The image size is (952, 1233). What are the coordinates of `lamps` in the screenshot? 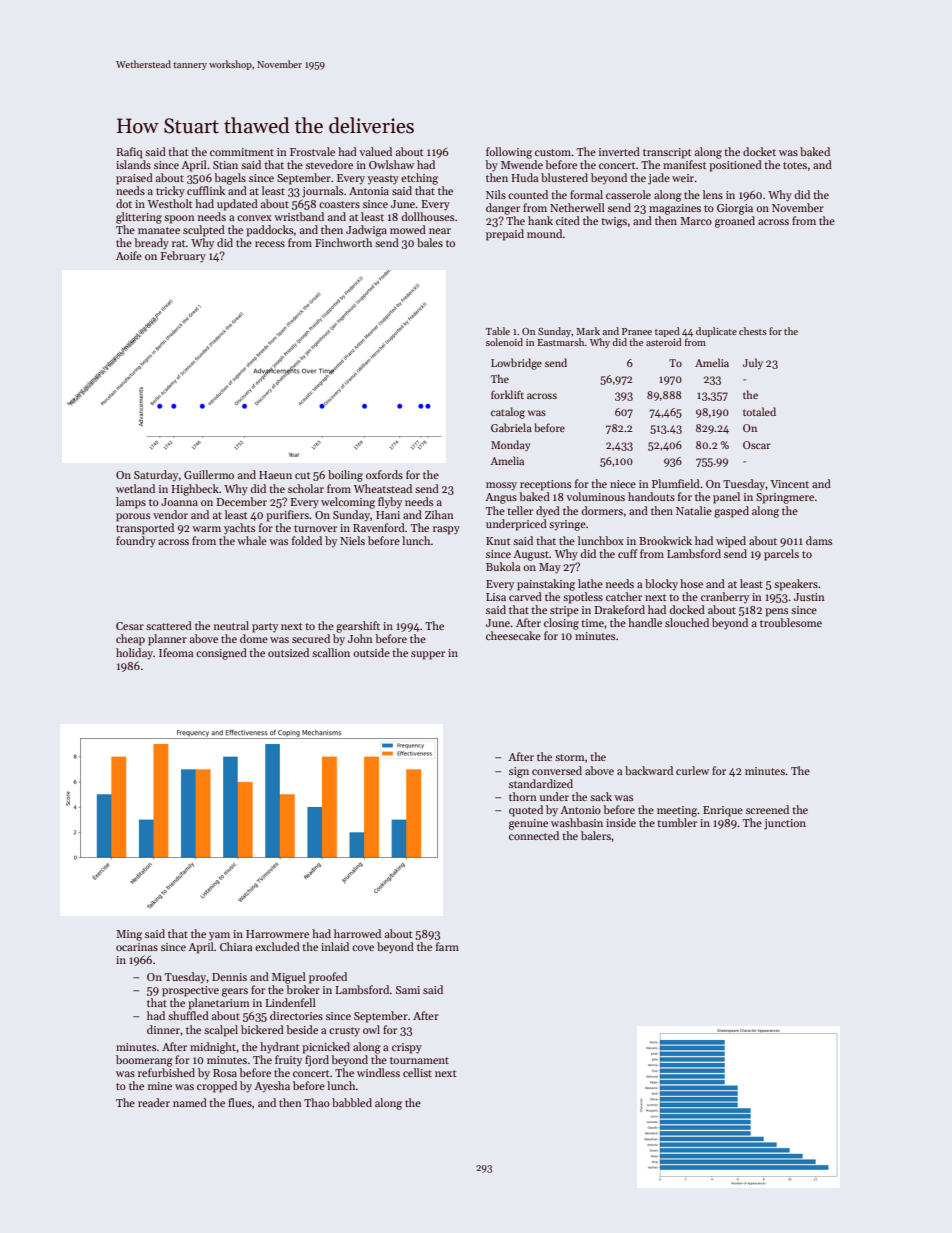 It's located at (131, 503).
